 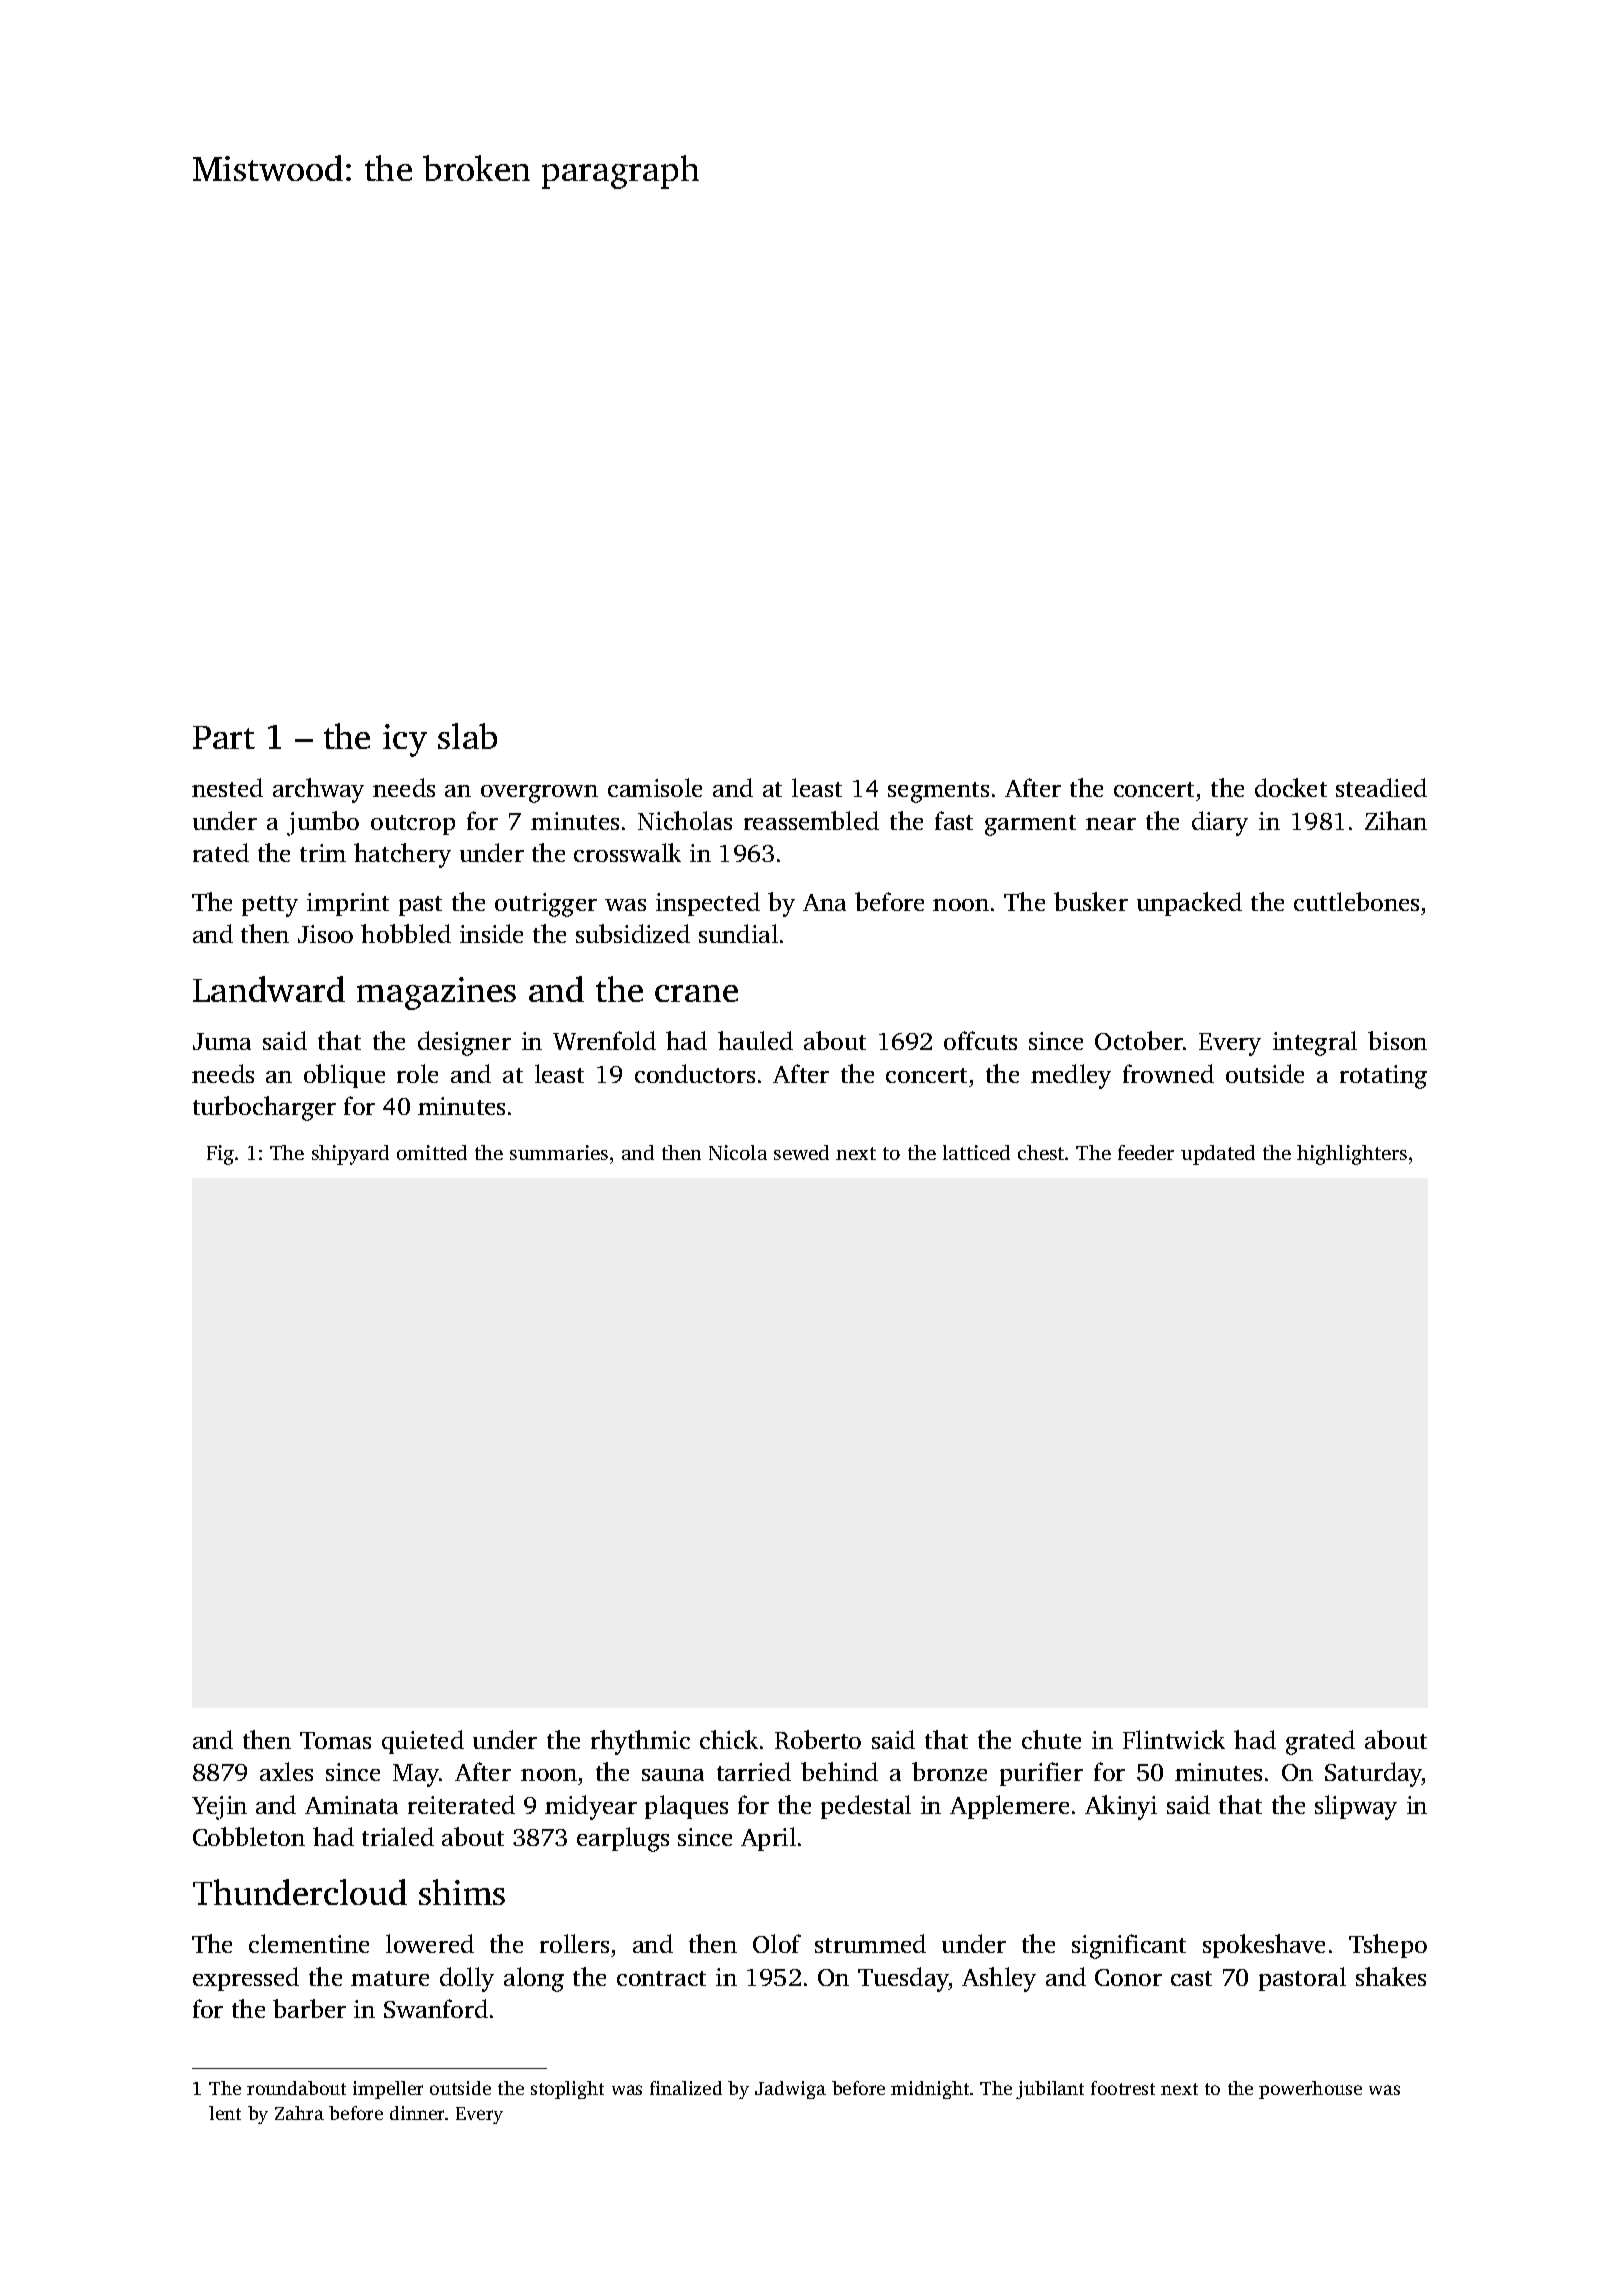 I want to click on cuttlebones, so click(x=1356, y=901).
